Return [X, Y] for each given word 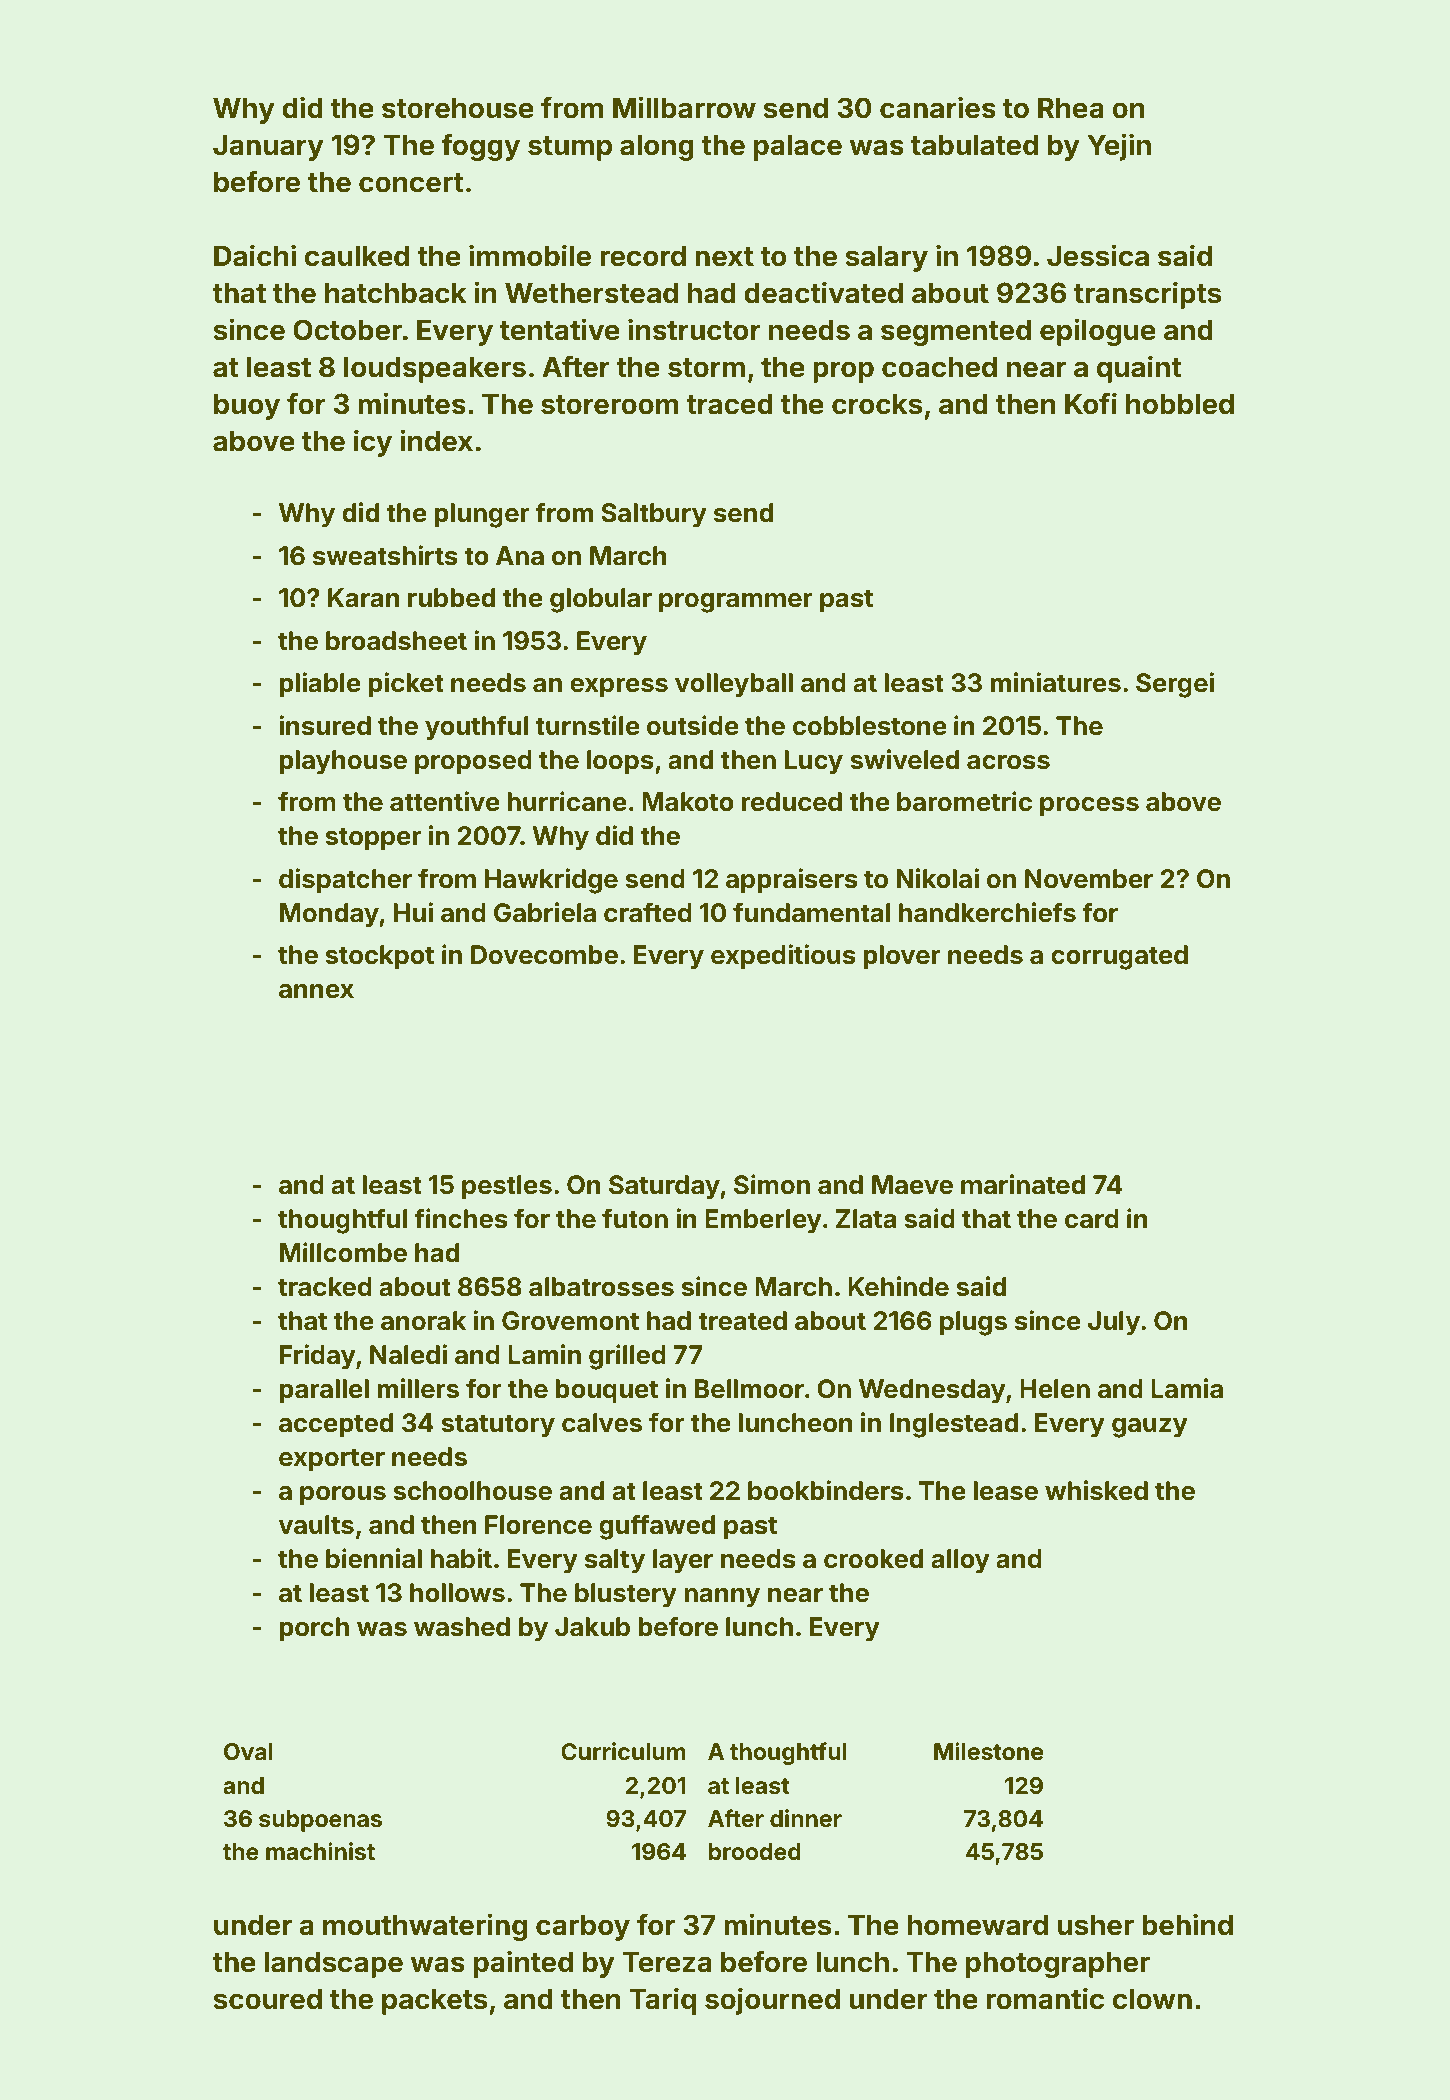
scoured [267, 1999]
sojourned [772, 2001]
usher [1096, 1925]
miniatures [1055, 682]
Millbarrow [684, 108]
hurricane [567, 801]
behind [1187, 1924]
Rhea [1071, 108]
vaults [316, 1525]
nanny [722, 1598]
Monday [330, 915]
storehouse [458, 108]
